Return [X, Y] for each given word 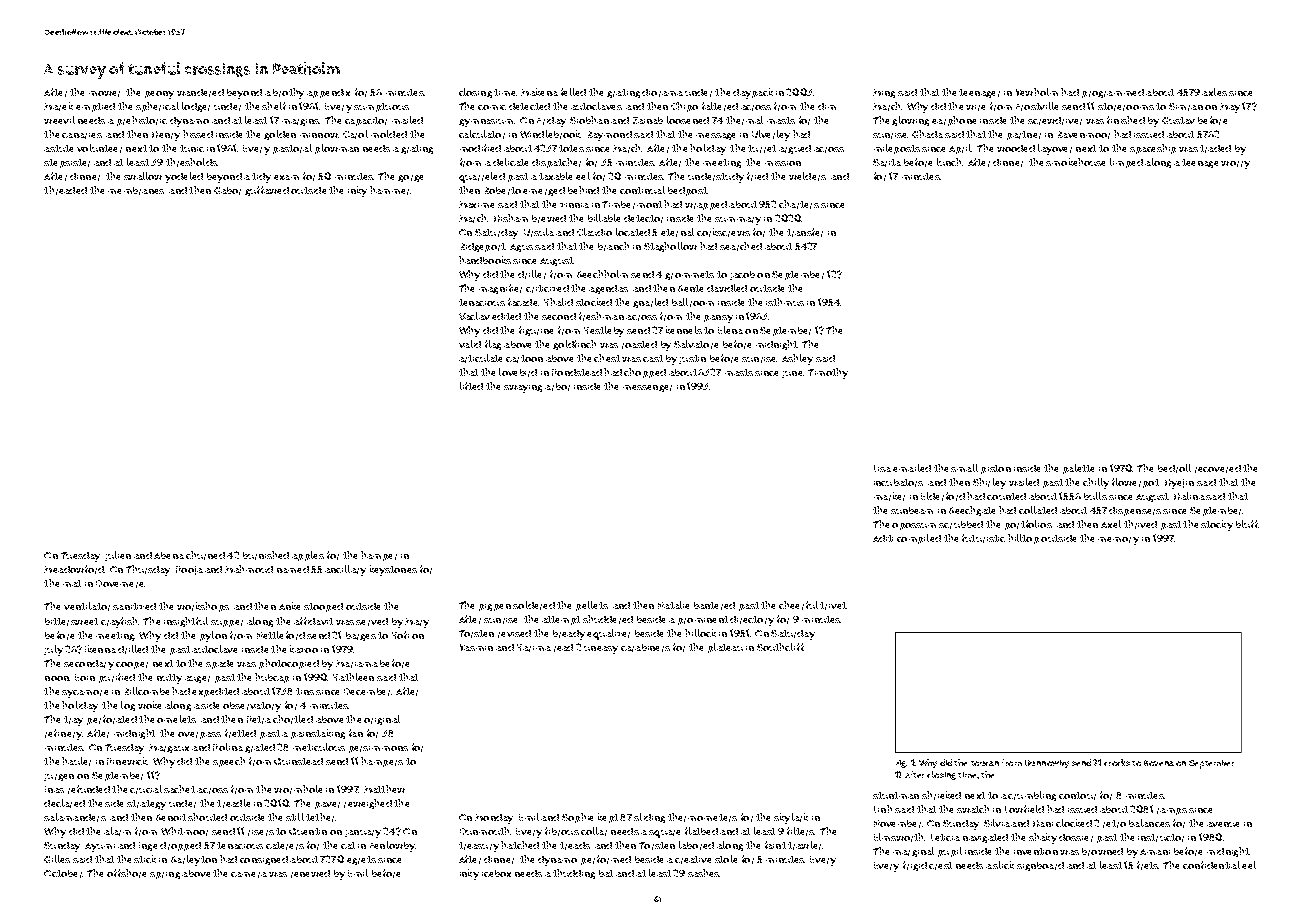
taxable [555, 176]
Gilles [57, 859]
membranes [136, 191]
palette [1078, 469]
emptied [95, 107]
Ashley [797, 359]
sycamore [85, 694]
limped [1126, 163]
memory [1118, 541]
